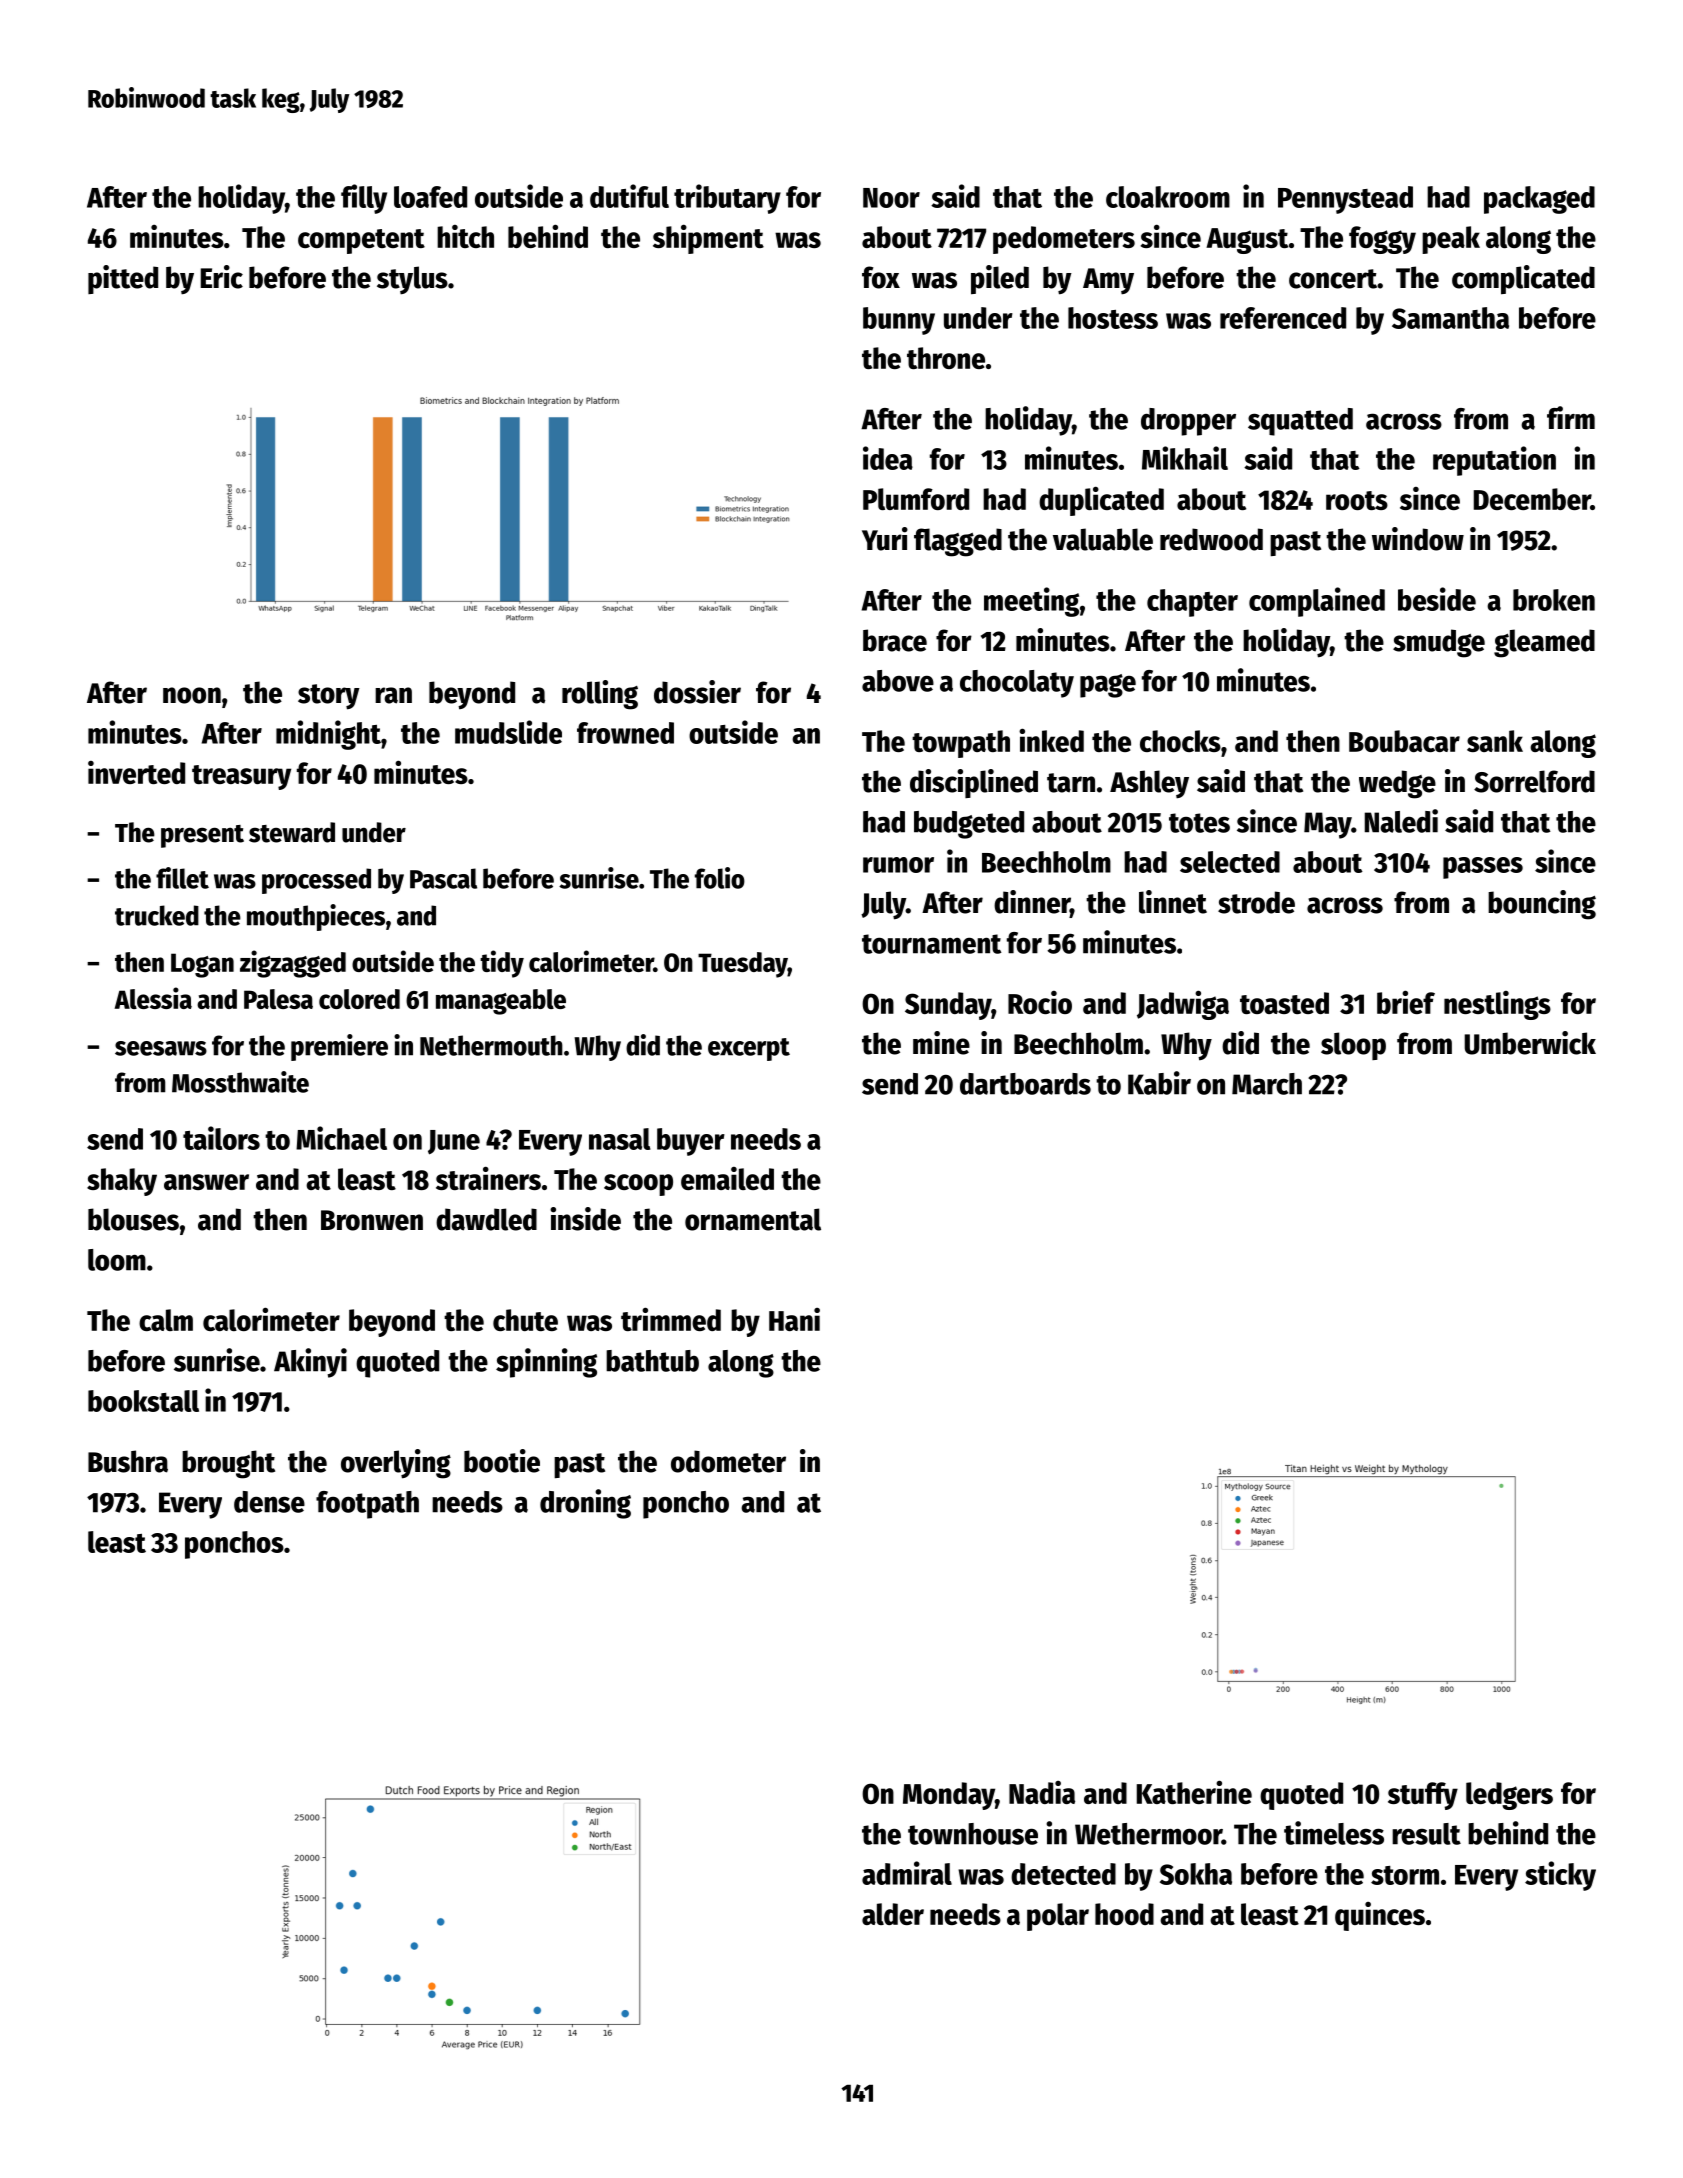 This image has width=1683, height=2178. I want to click on sloop, so click(1353, 1046).
